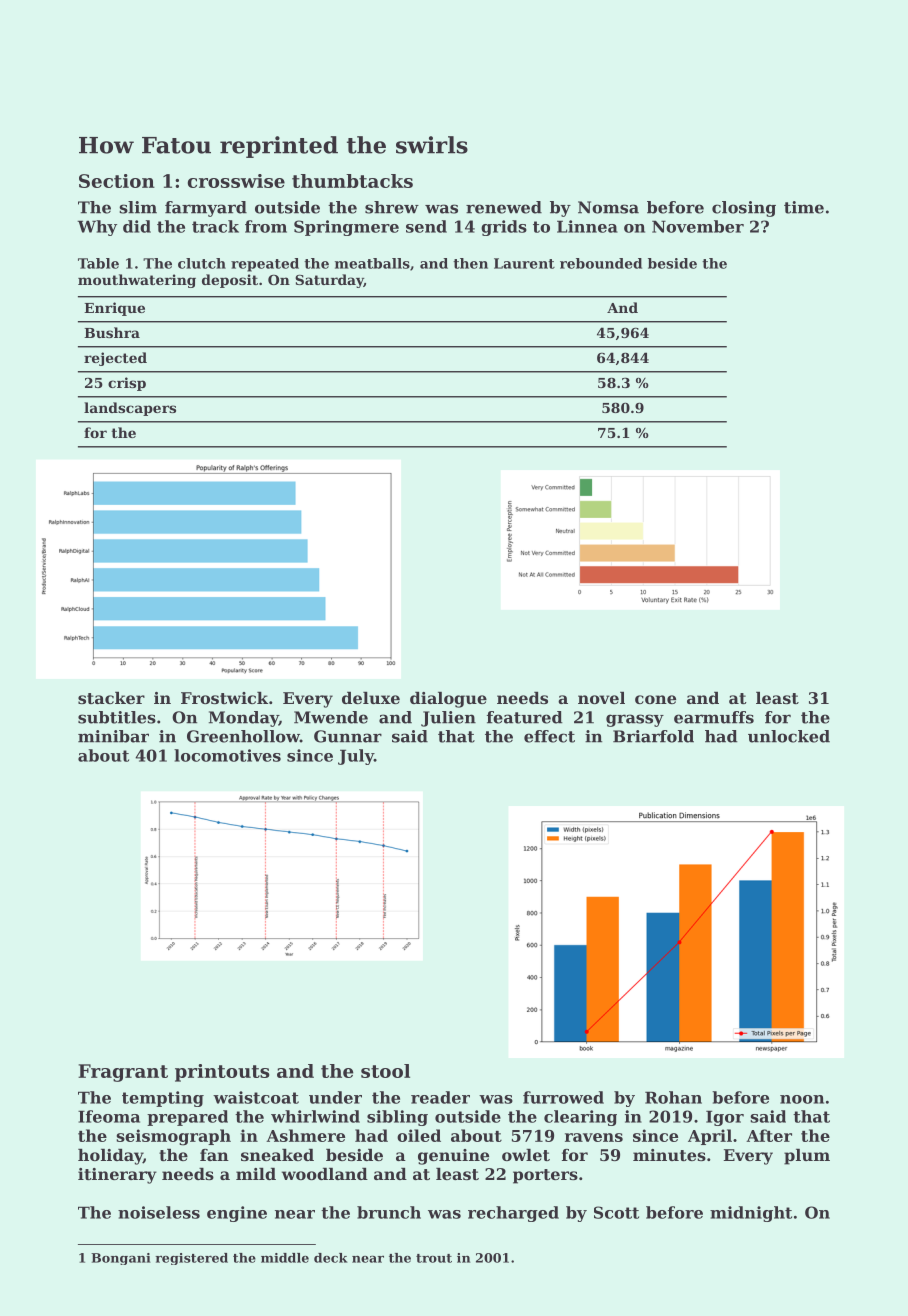 The height and width of the image is (1316, 908). Describe the element at coordinates (110, 1157) in the image. I see `holiday` at that location.
